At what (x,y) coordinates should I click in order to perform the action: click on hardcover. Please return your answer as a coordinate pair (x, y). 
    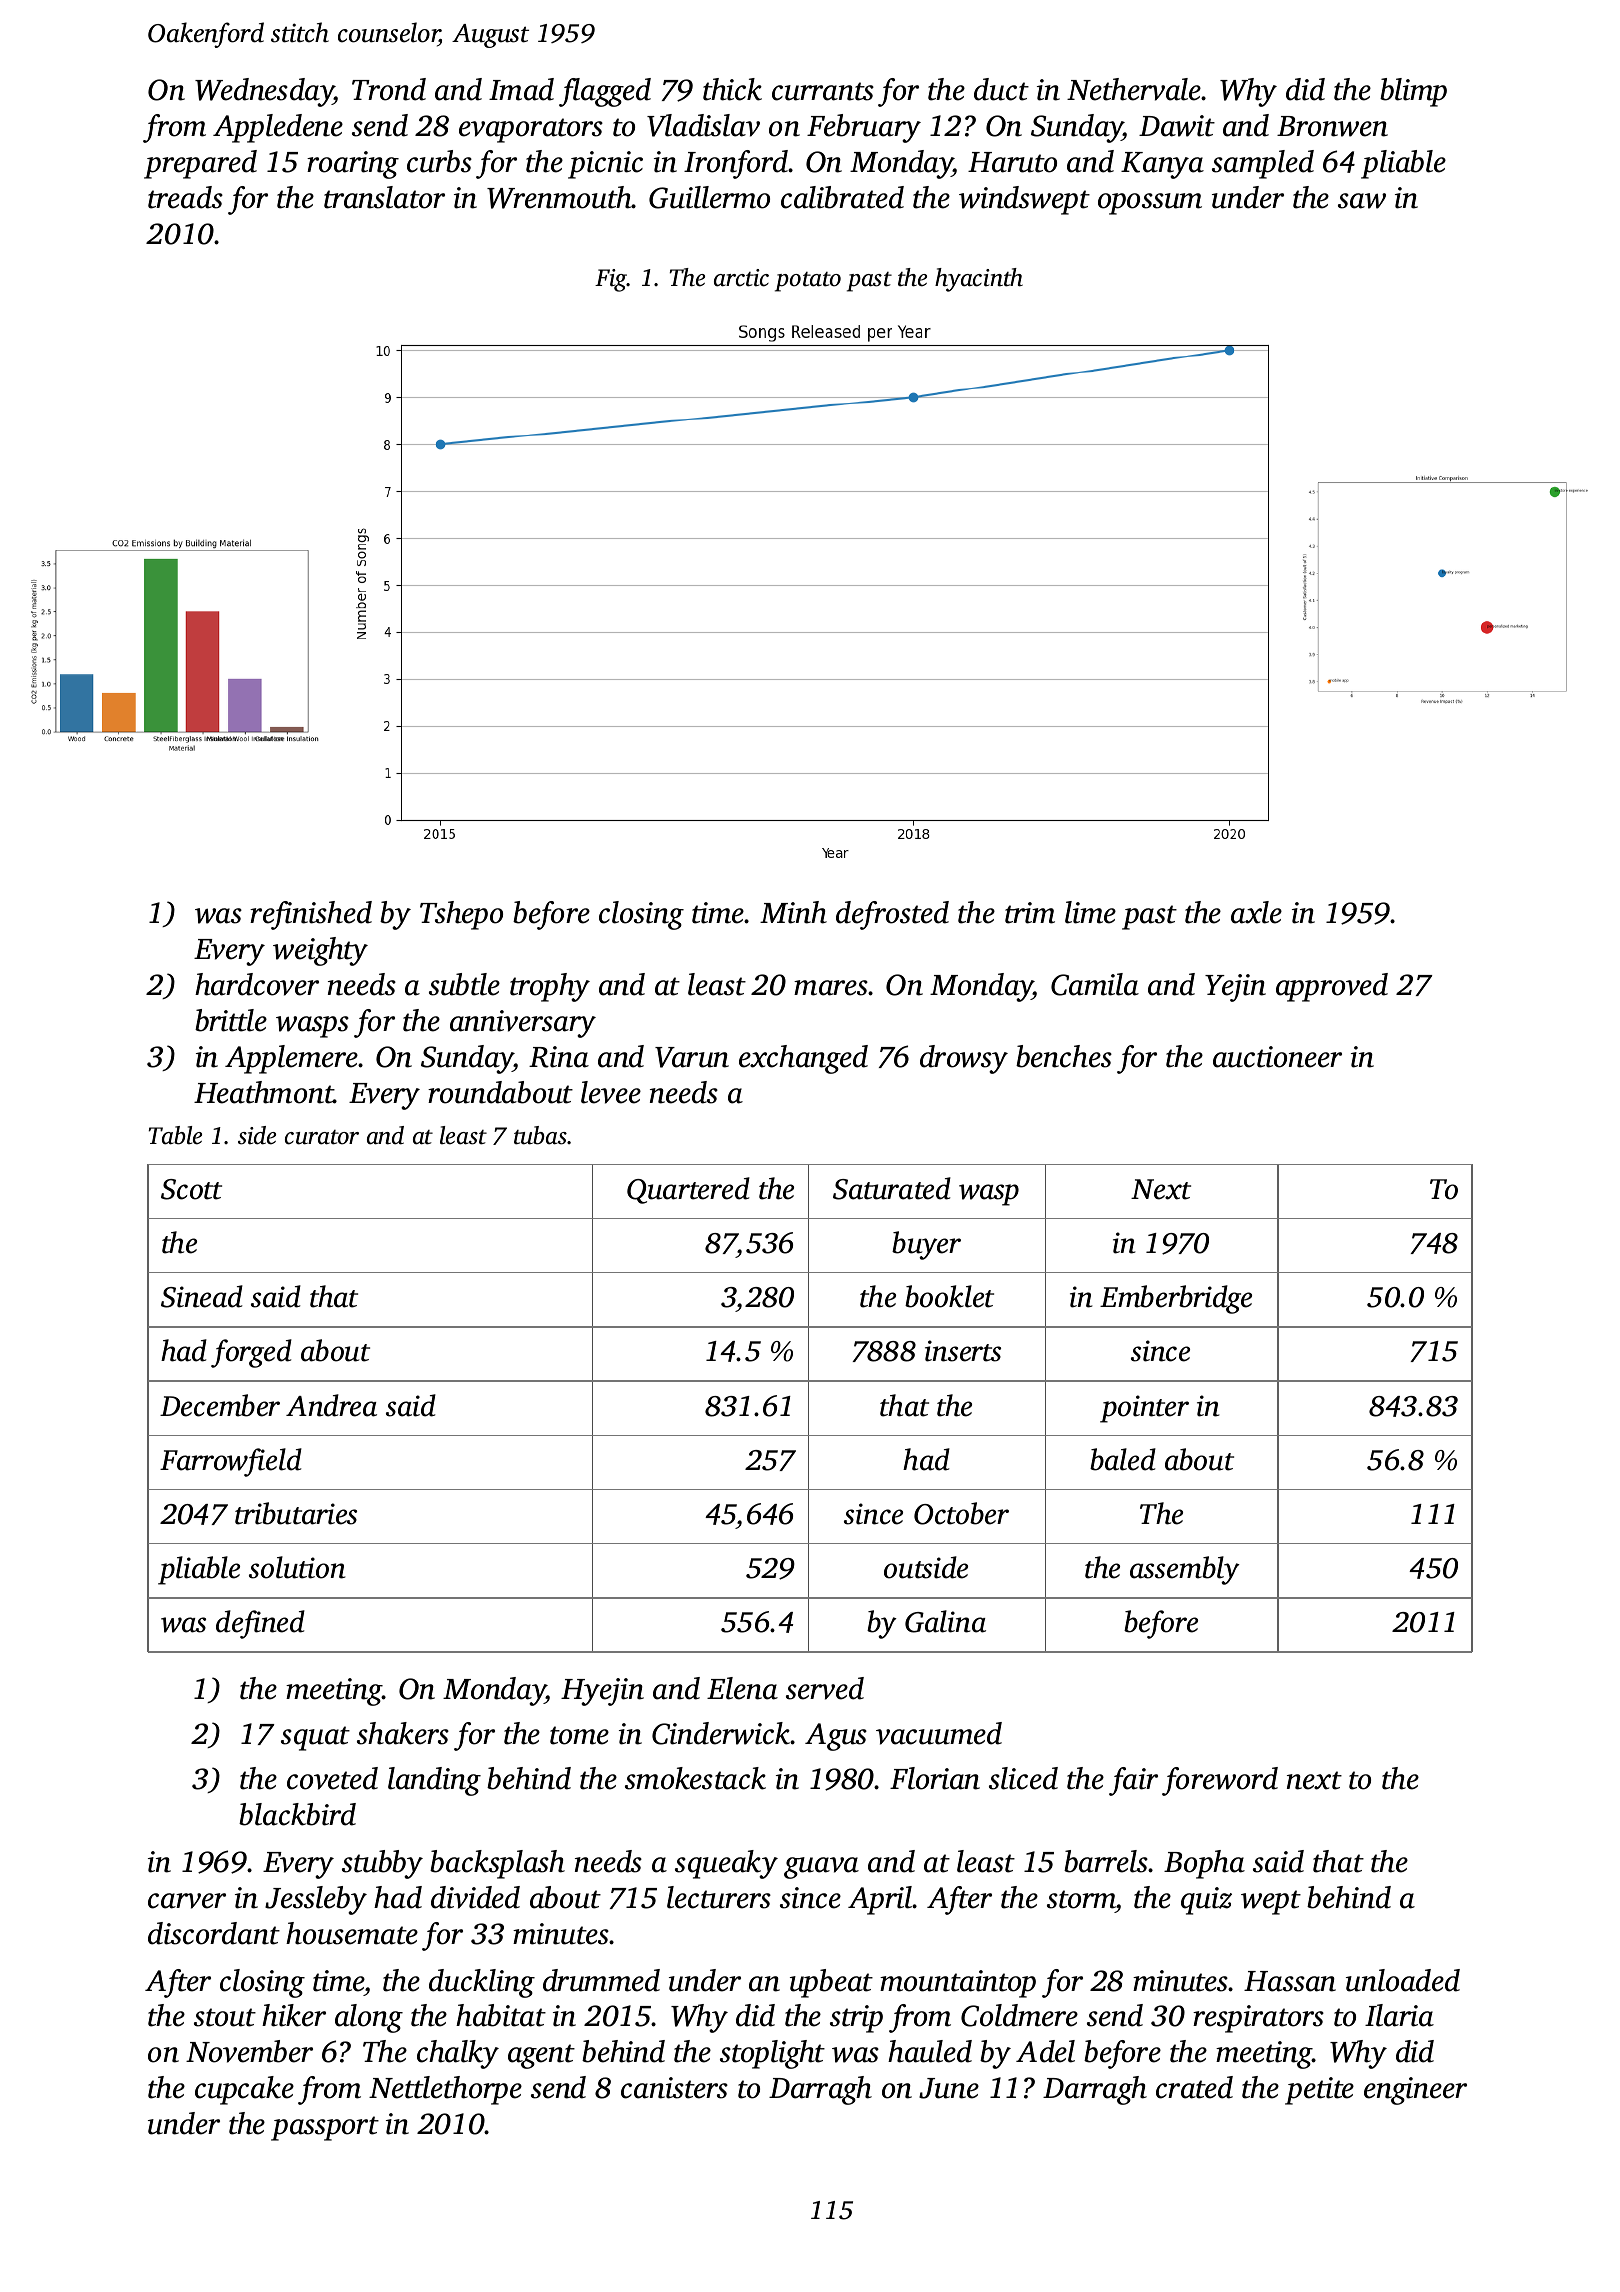
    Looking at the image, I should click on (257, 984).
